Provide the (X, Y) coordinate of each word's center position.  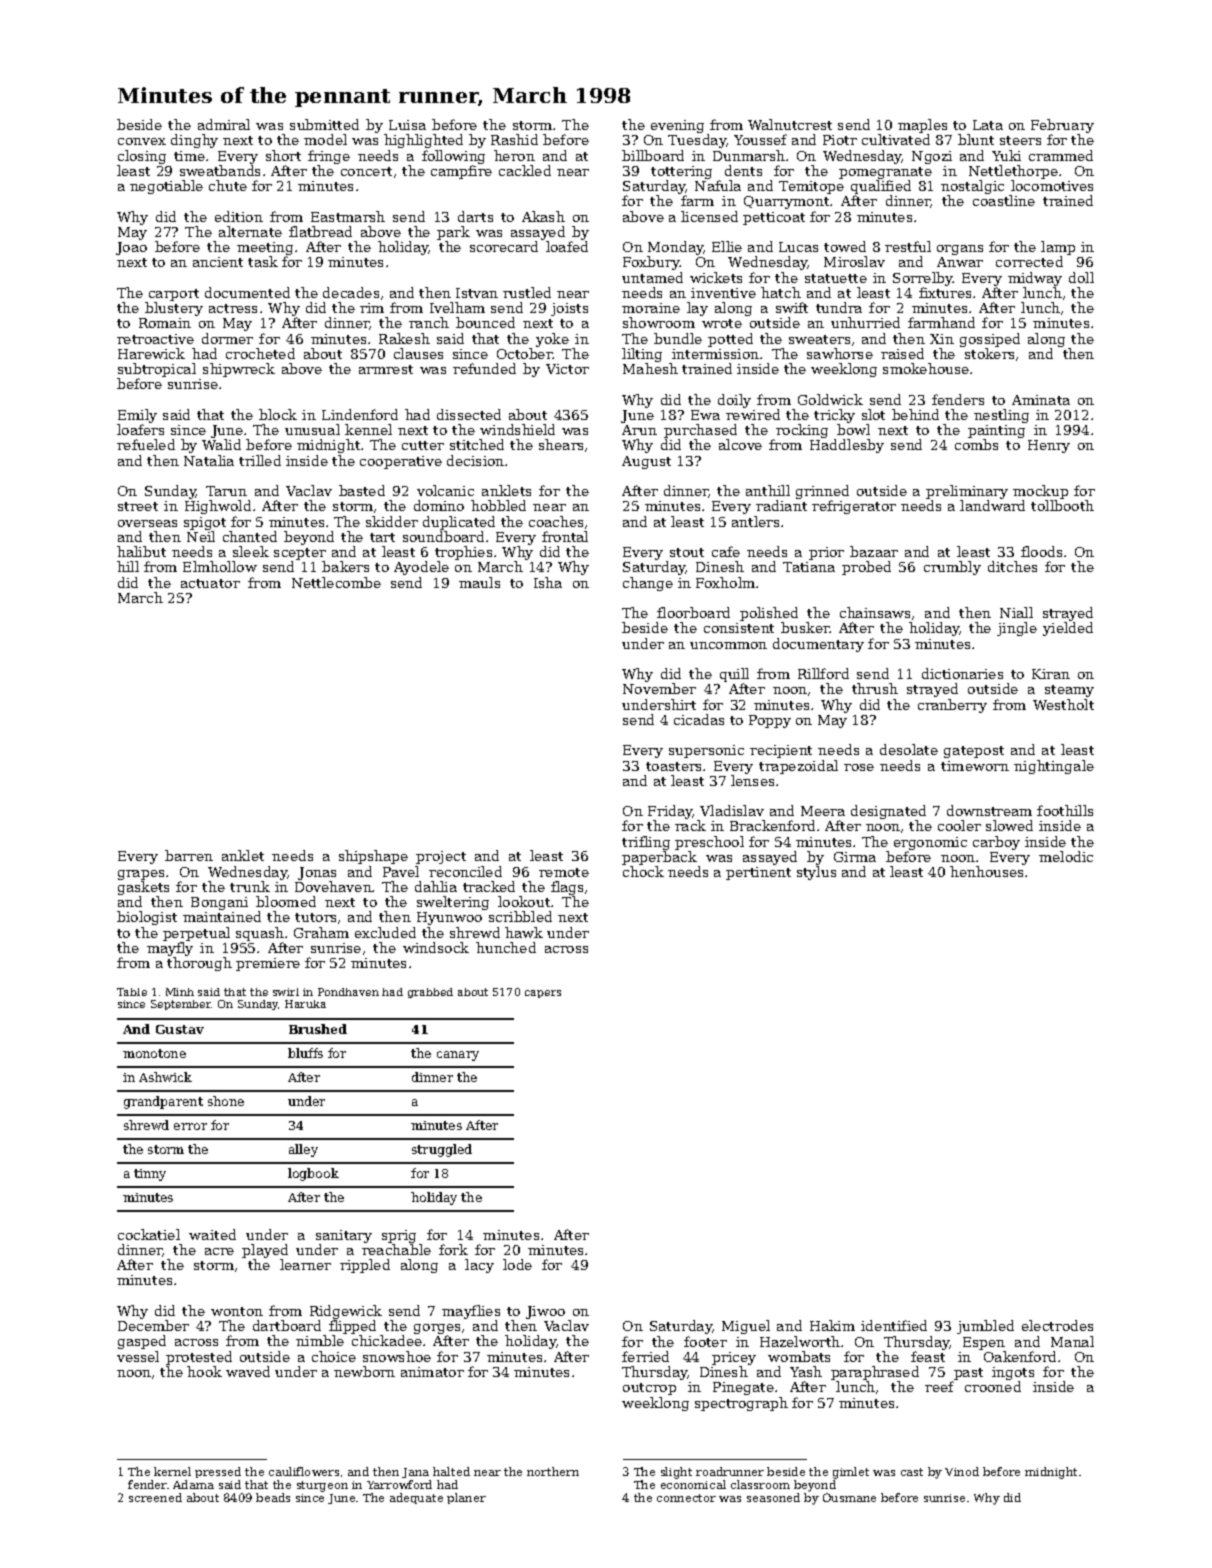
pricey (734, 1358)
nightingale (1054, 767)
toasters (673, 766)
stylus (816, 873)
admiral (224, 124)
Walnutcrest (790, 124)
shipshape (373, 857)
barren (189, 855)
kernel (172, 1471)
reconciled (465, 871)
